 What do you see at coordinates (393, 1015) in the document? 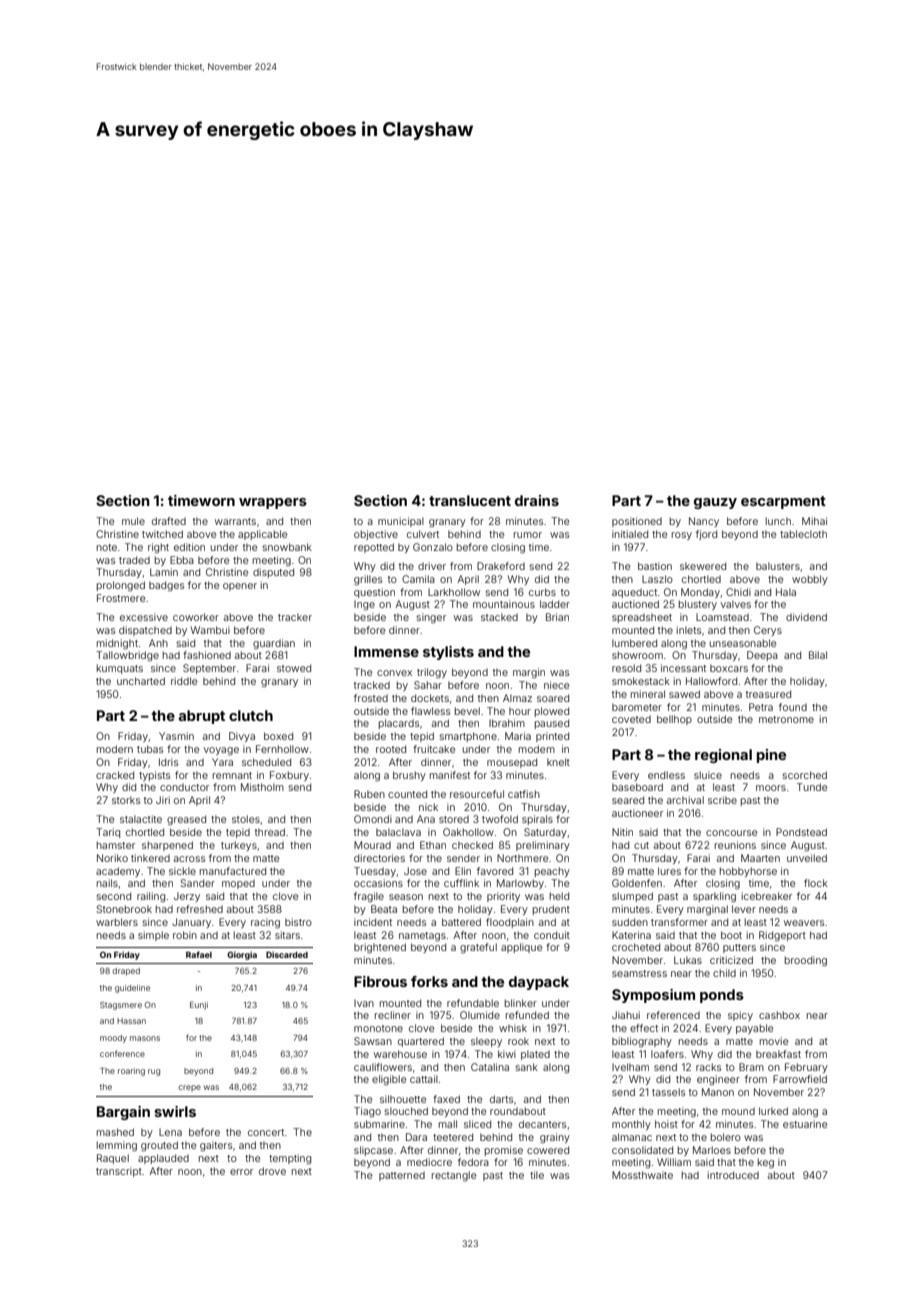
I see `recliner` at bounding box center [393, 1015].
